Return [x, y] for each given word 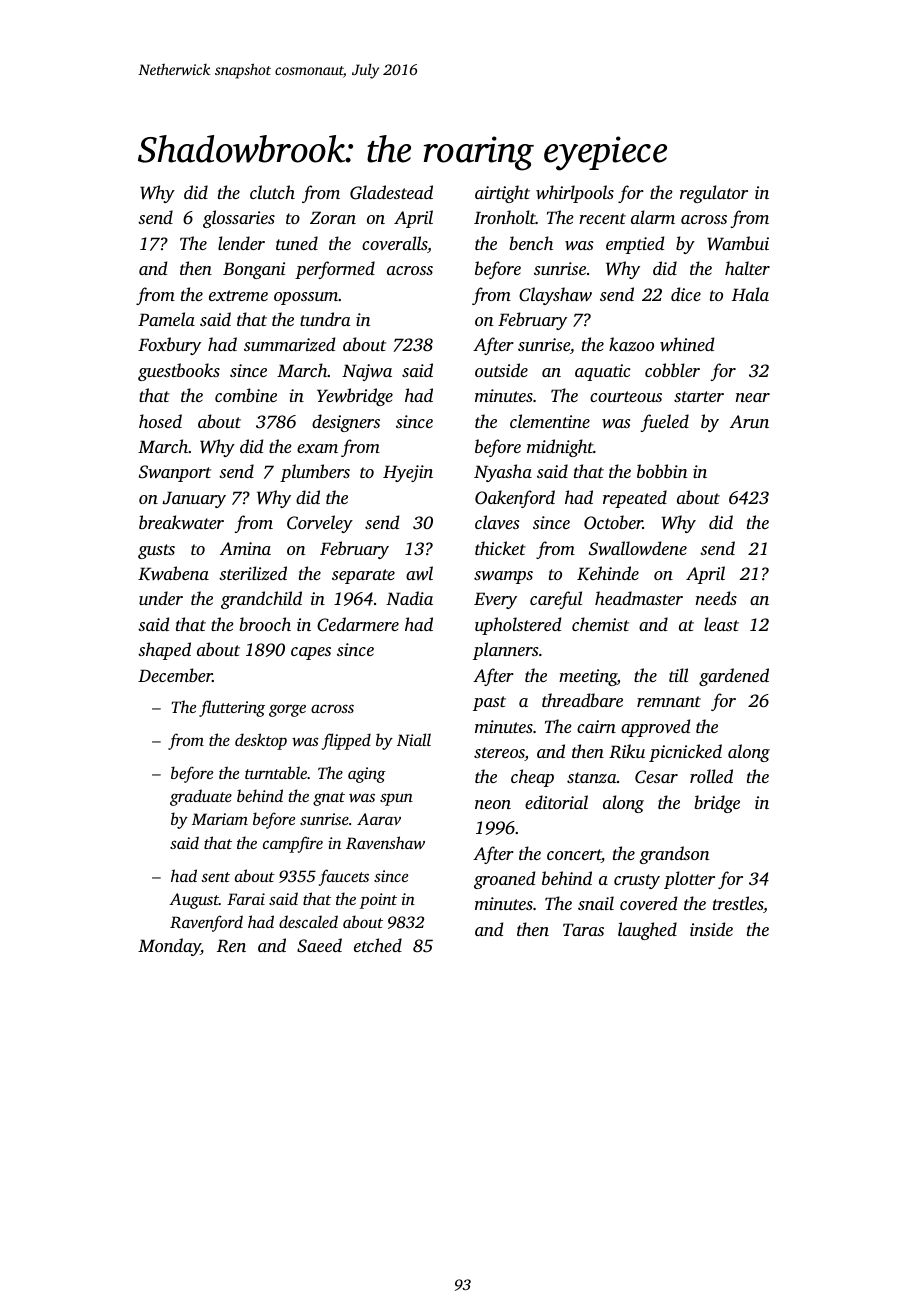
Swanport [175, 473]
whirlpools [575, 194]
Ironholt [505, 217]
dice [686, 294]
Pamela [166, 319]
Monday [169, 947]
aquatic [603, 372]
